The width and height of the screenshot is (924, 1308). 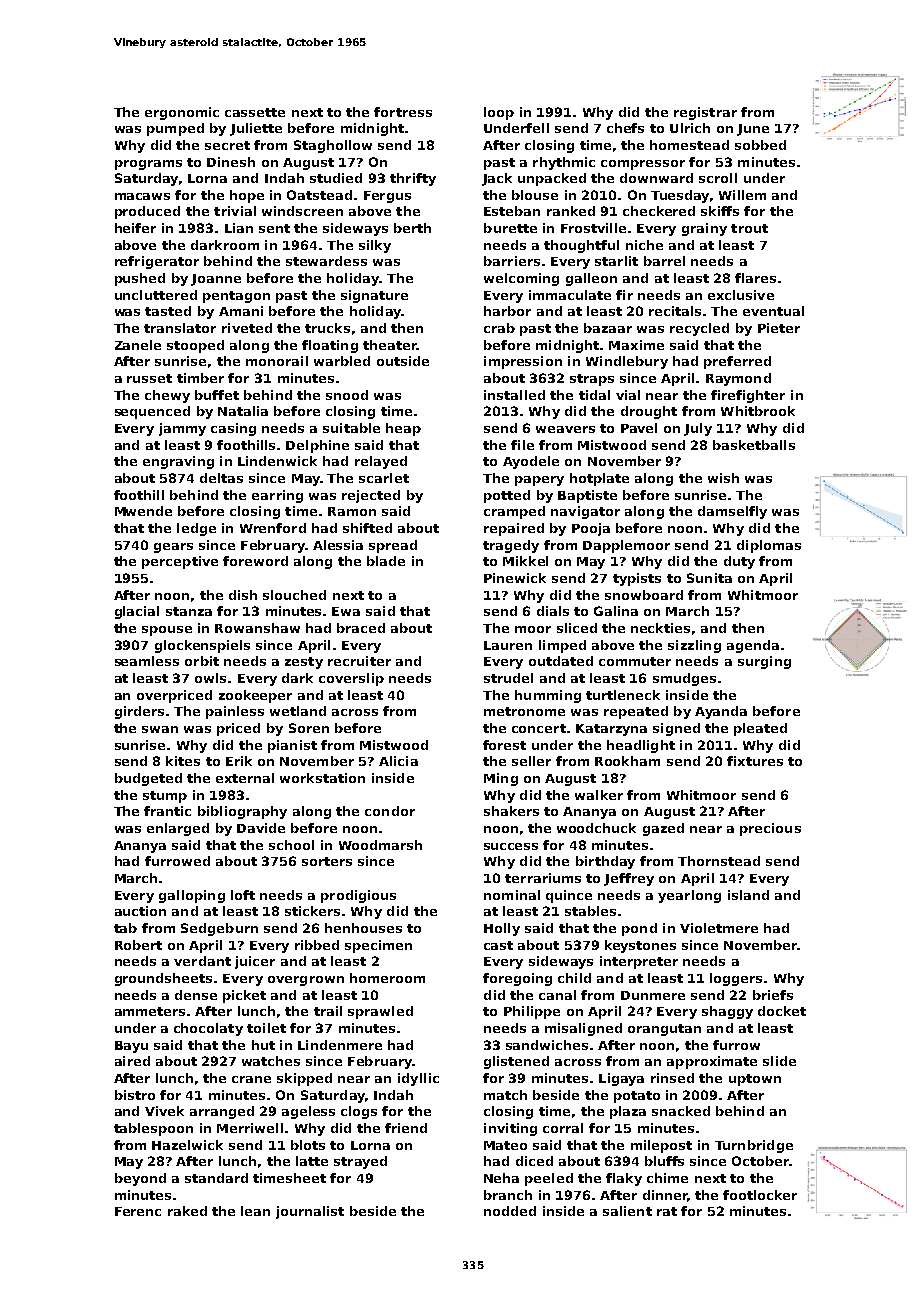 I want to click on clogs, so click(x=359, y=1112).
